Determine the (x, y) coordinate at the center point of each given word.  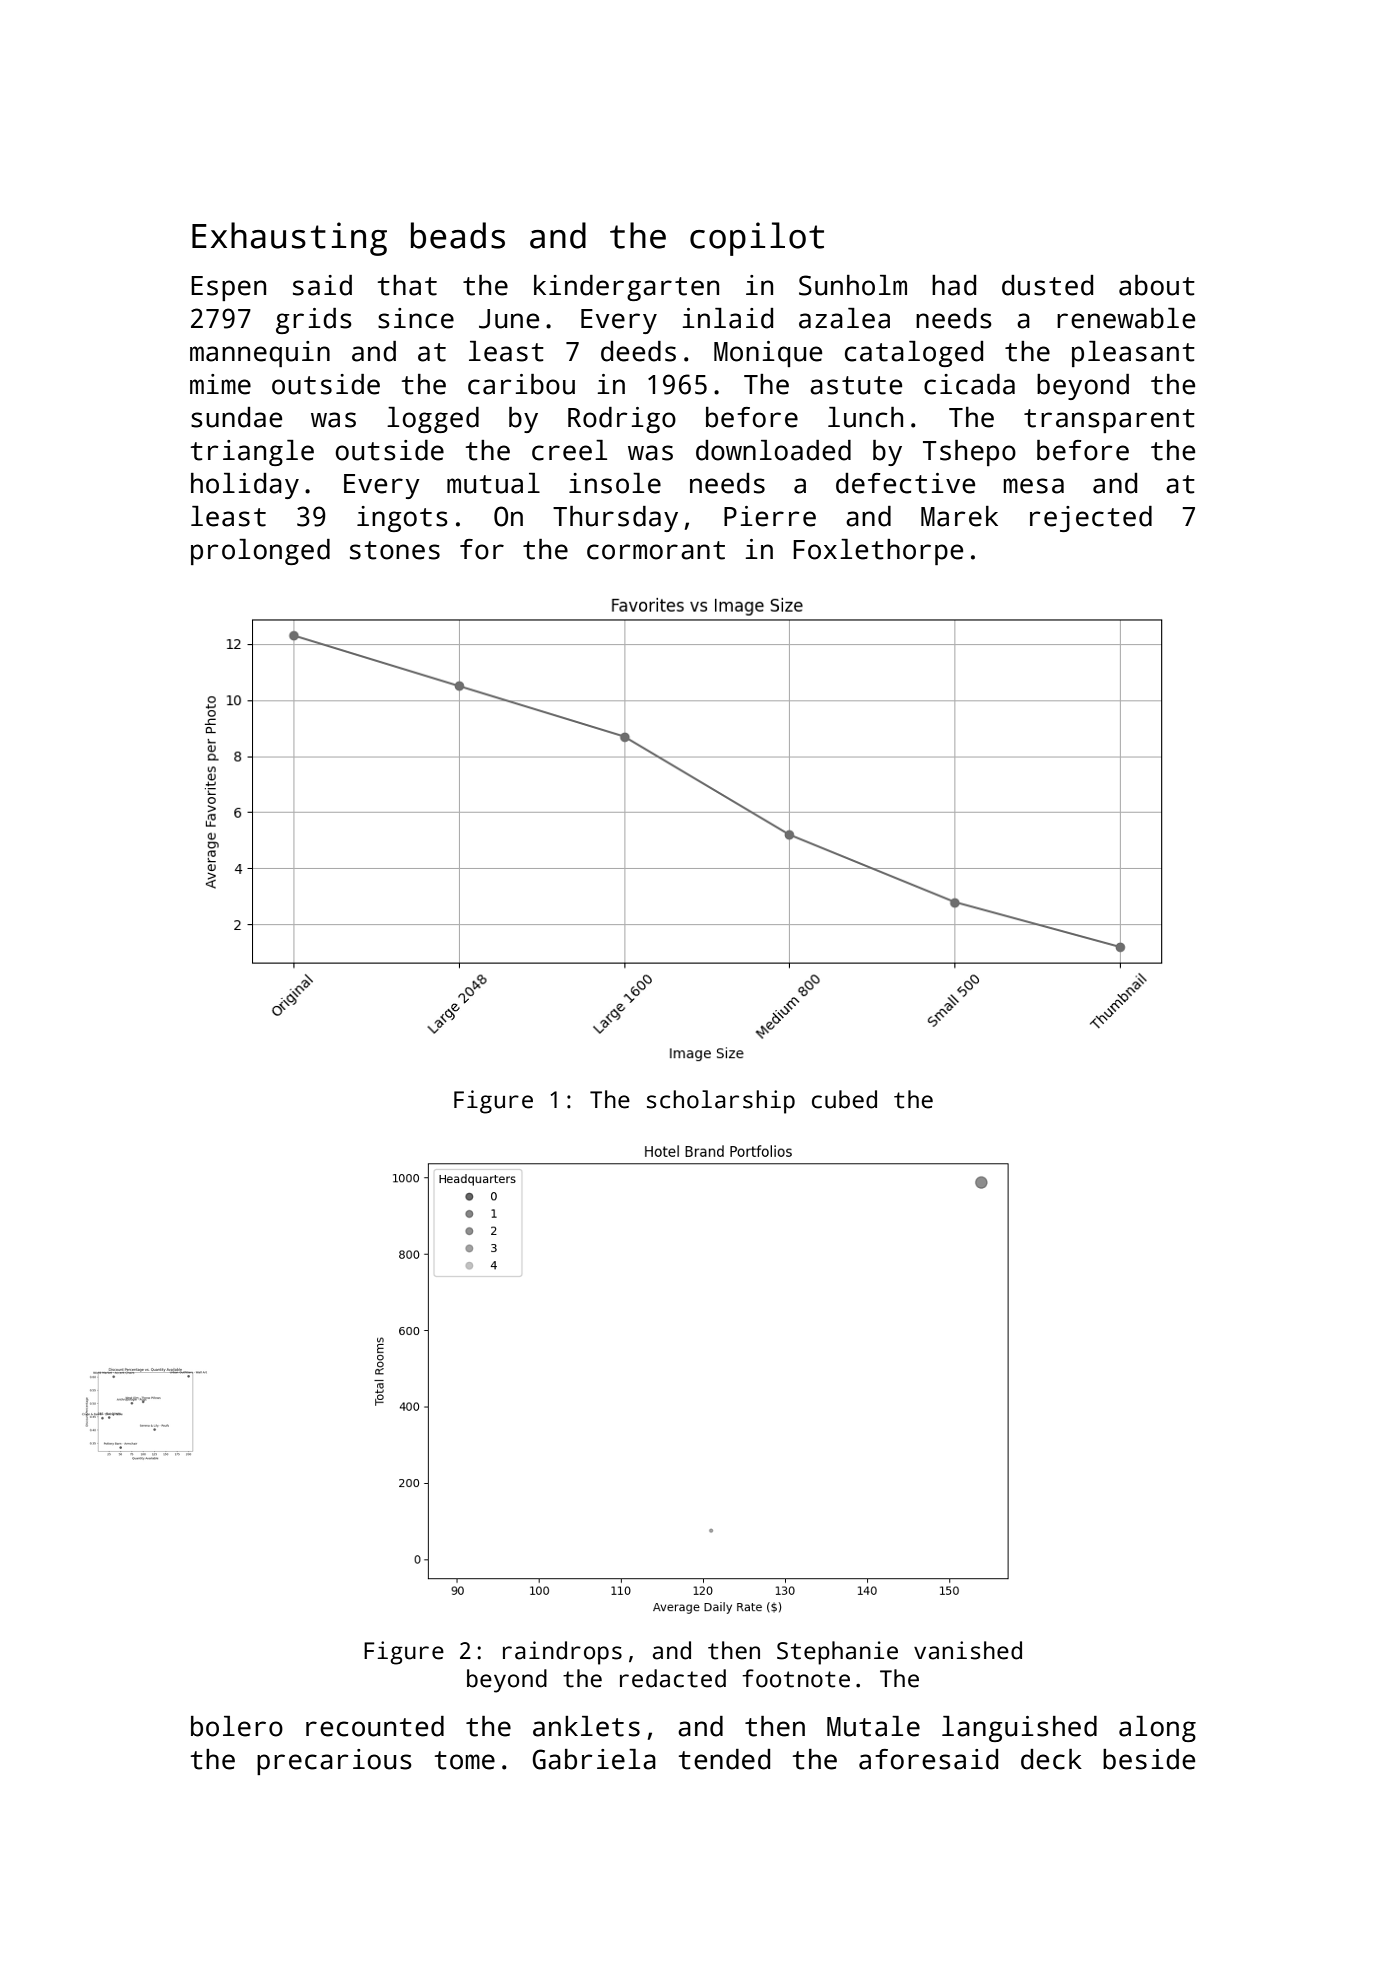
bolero (237, 1726)
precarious (334, 1762)
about (1157, 285)
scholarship (721, 1102)
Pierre (770, 516)
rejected (1091, 519)
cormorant (656, 550)
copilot (757, 239)
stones (395, 550)
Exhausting (289, 239)
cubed (844, 1099)
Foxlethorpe (878, 552)
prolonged (260, 552)
